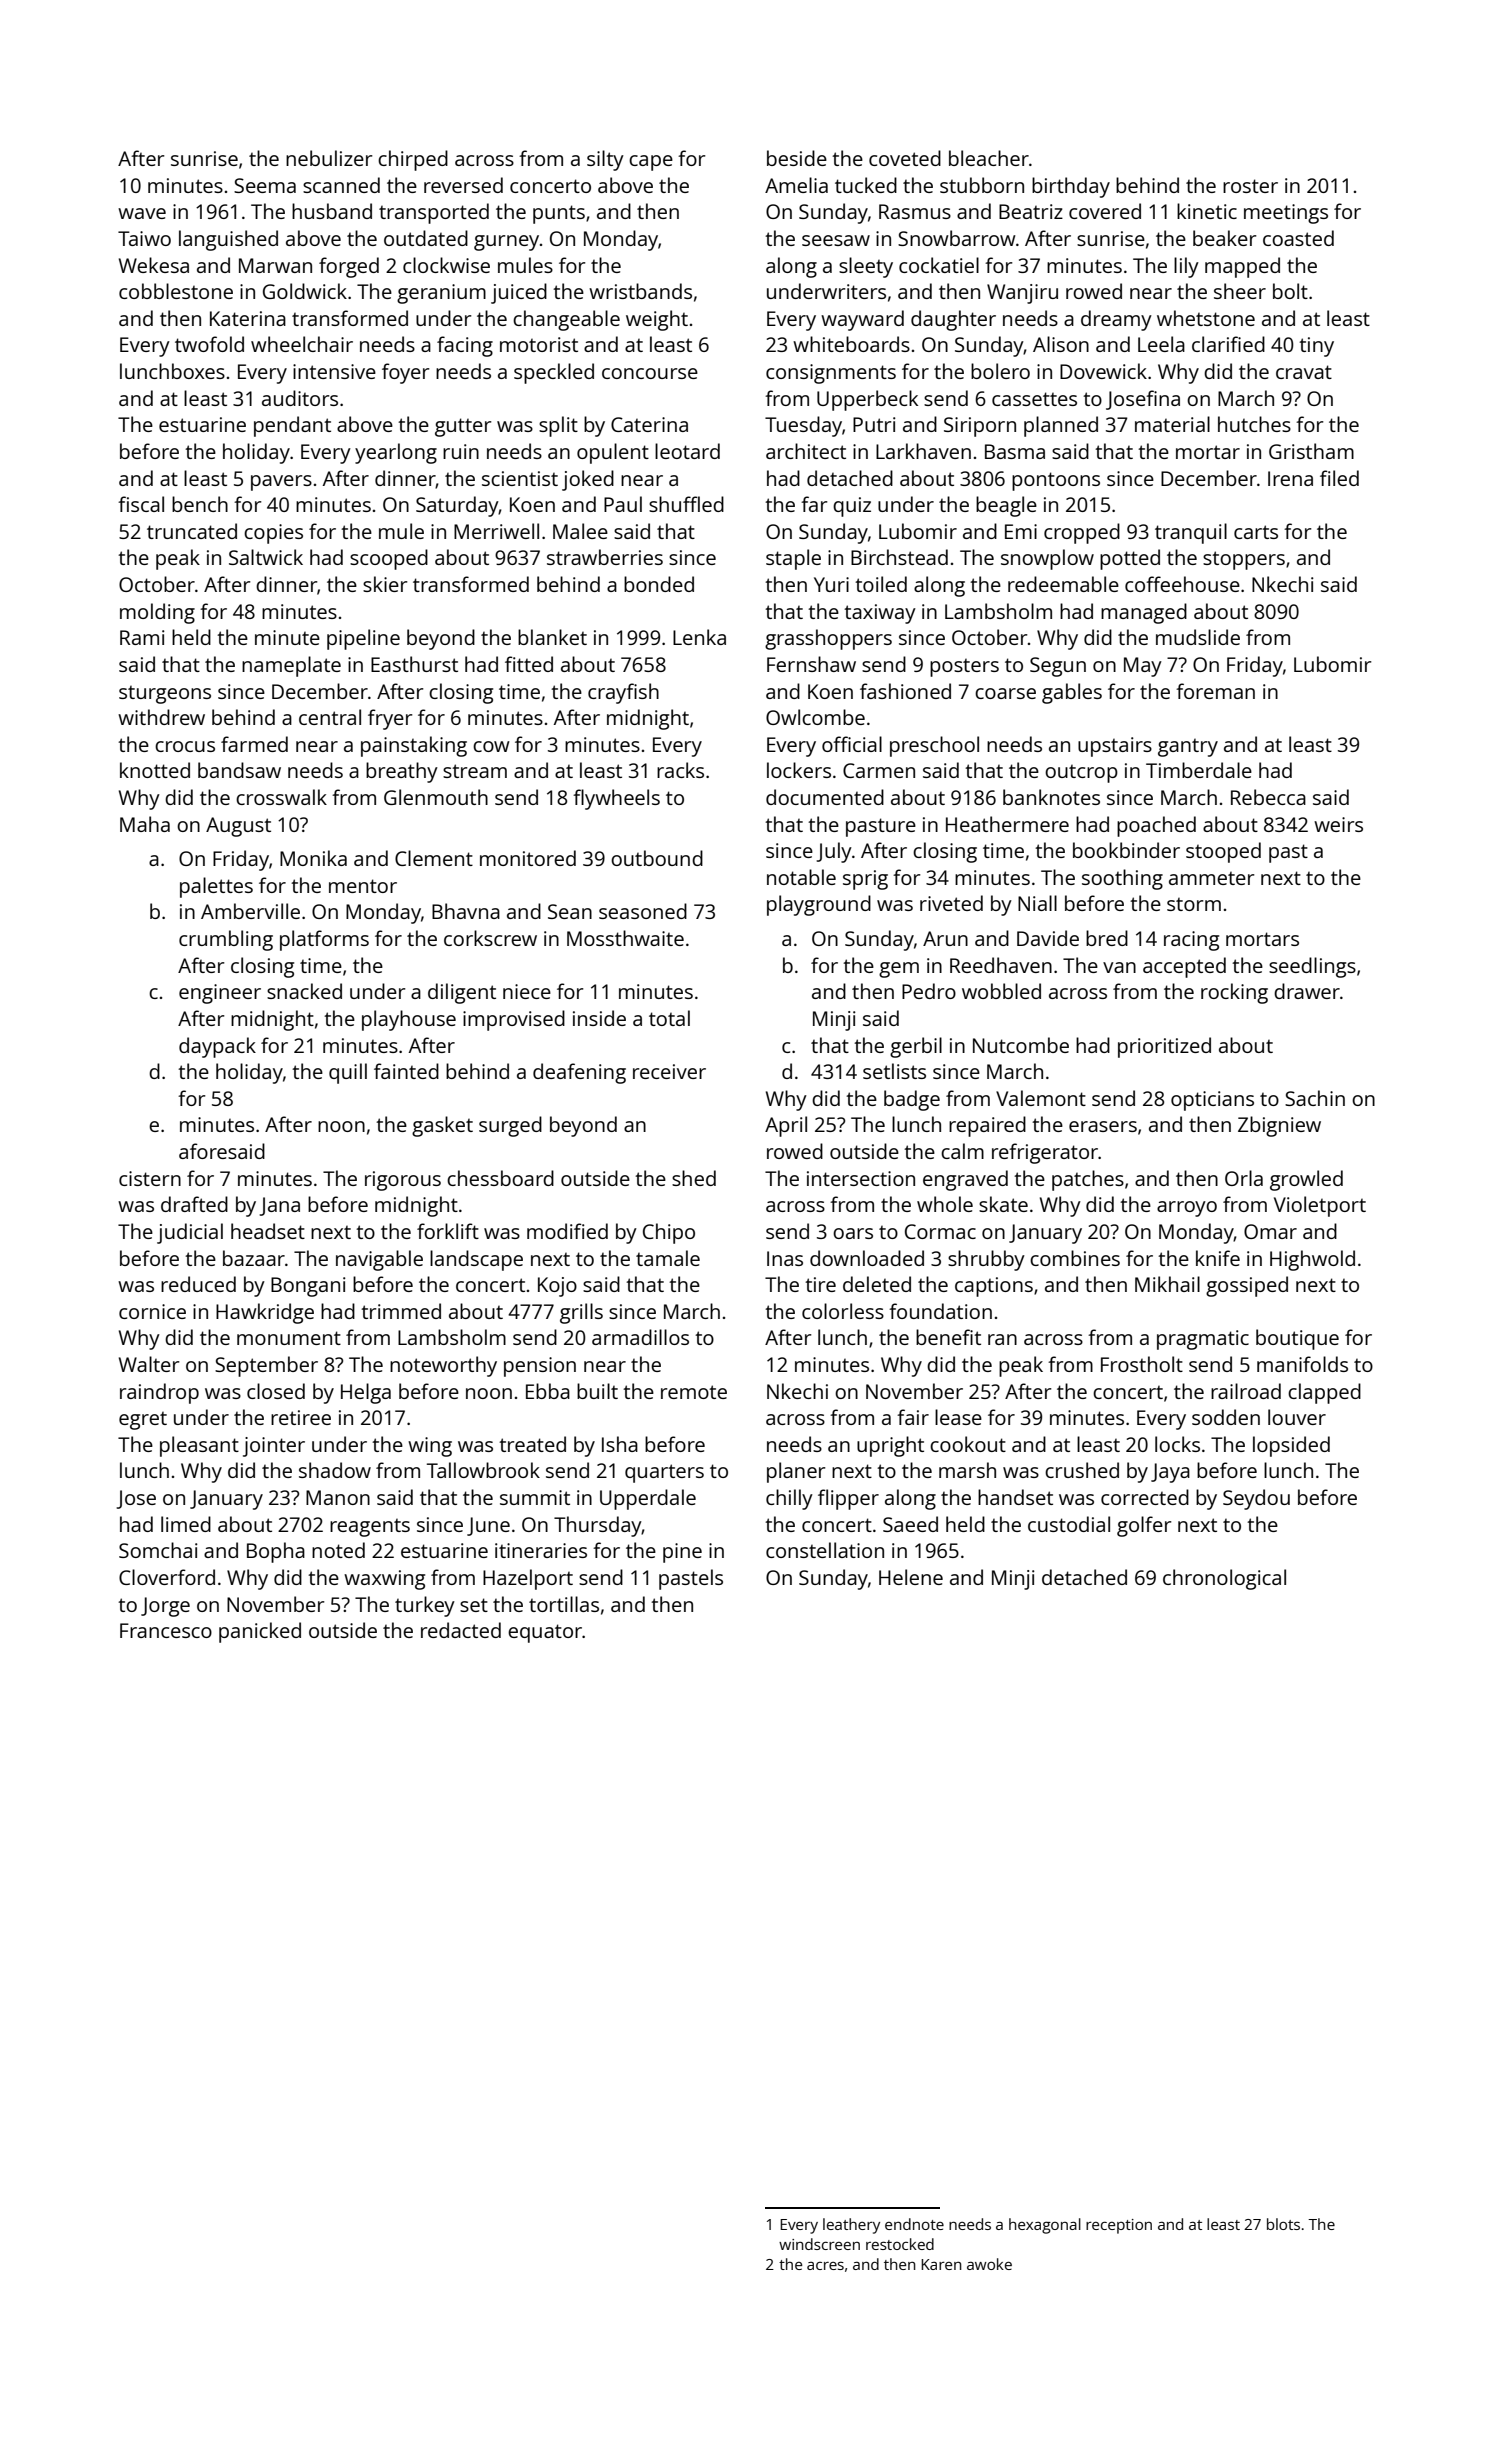 The width and height of the screenshot is (1496, 2464). Describe the element at coordinates (945, 938) in the screenshot. I see `Arun` at that location.
